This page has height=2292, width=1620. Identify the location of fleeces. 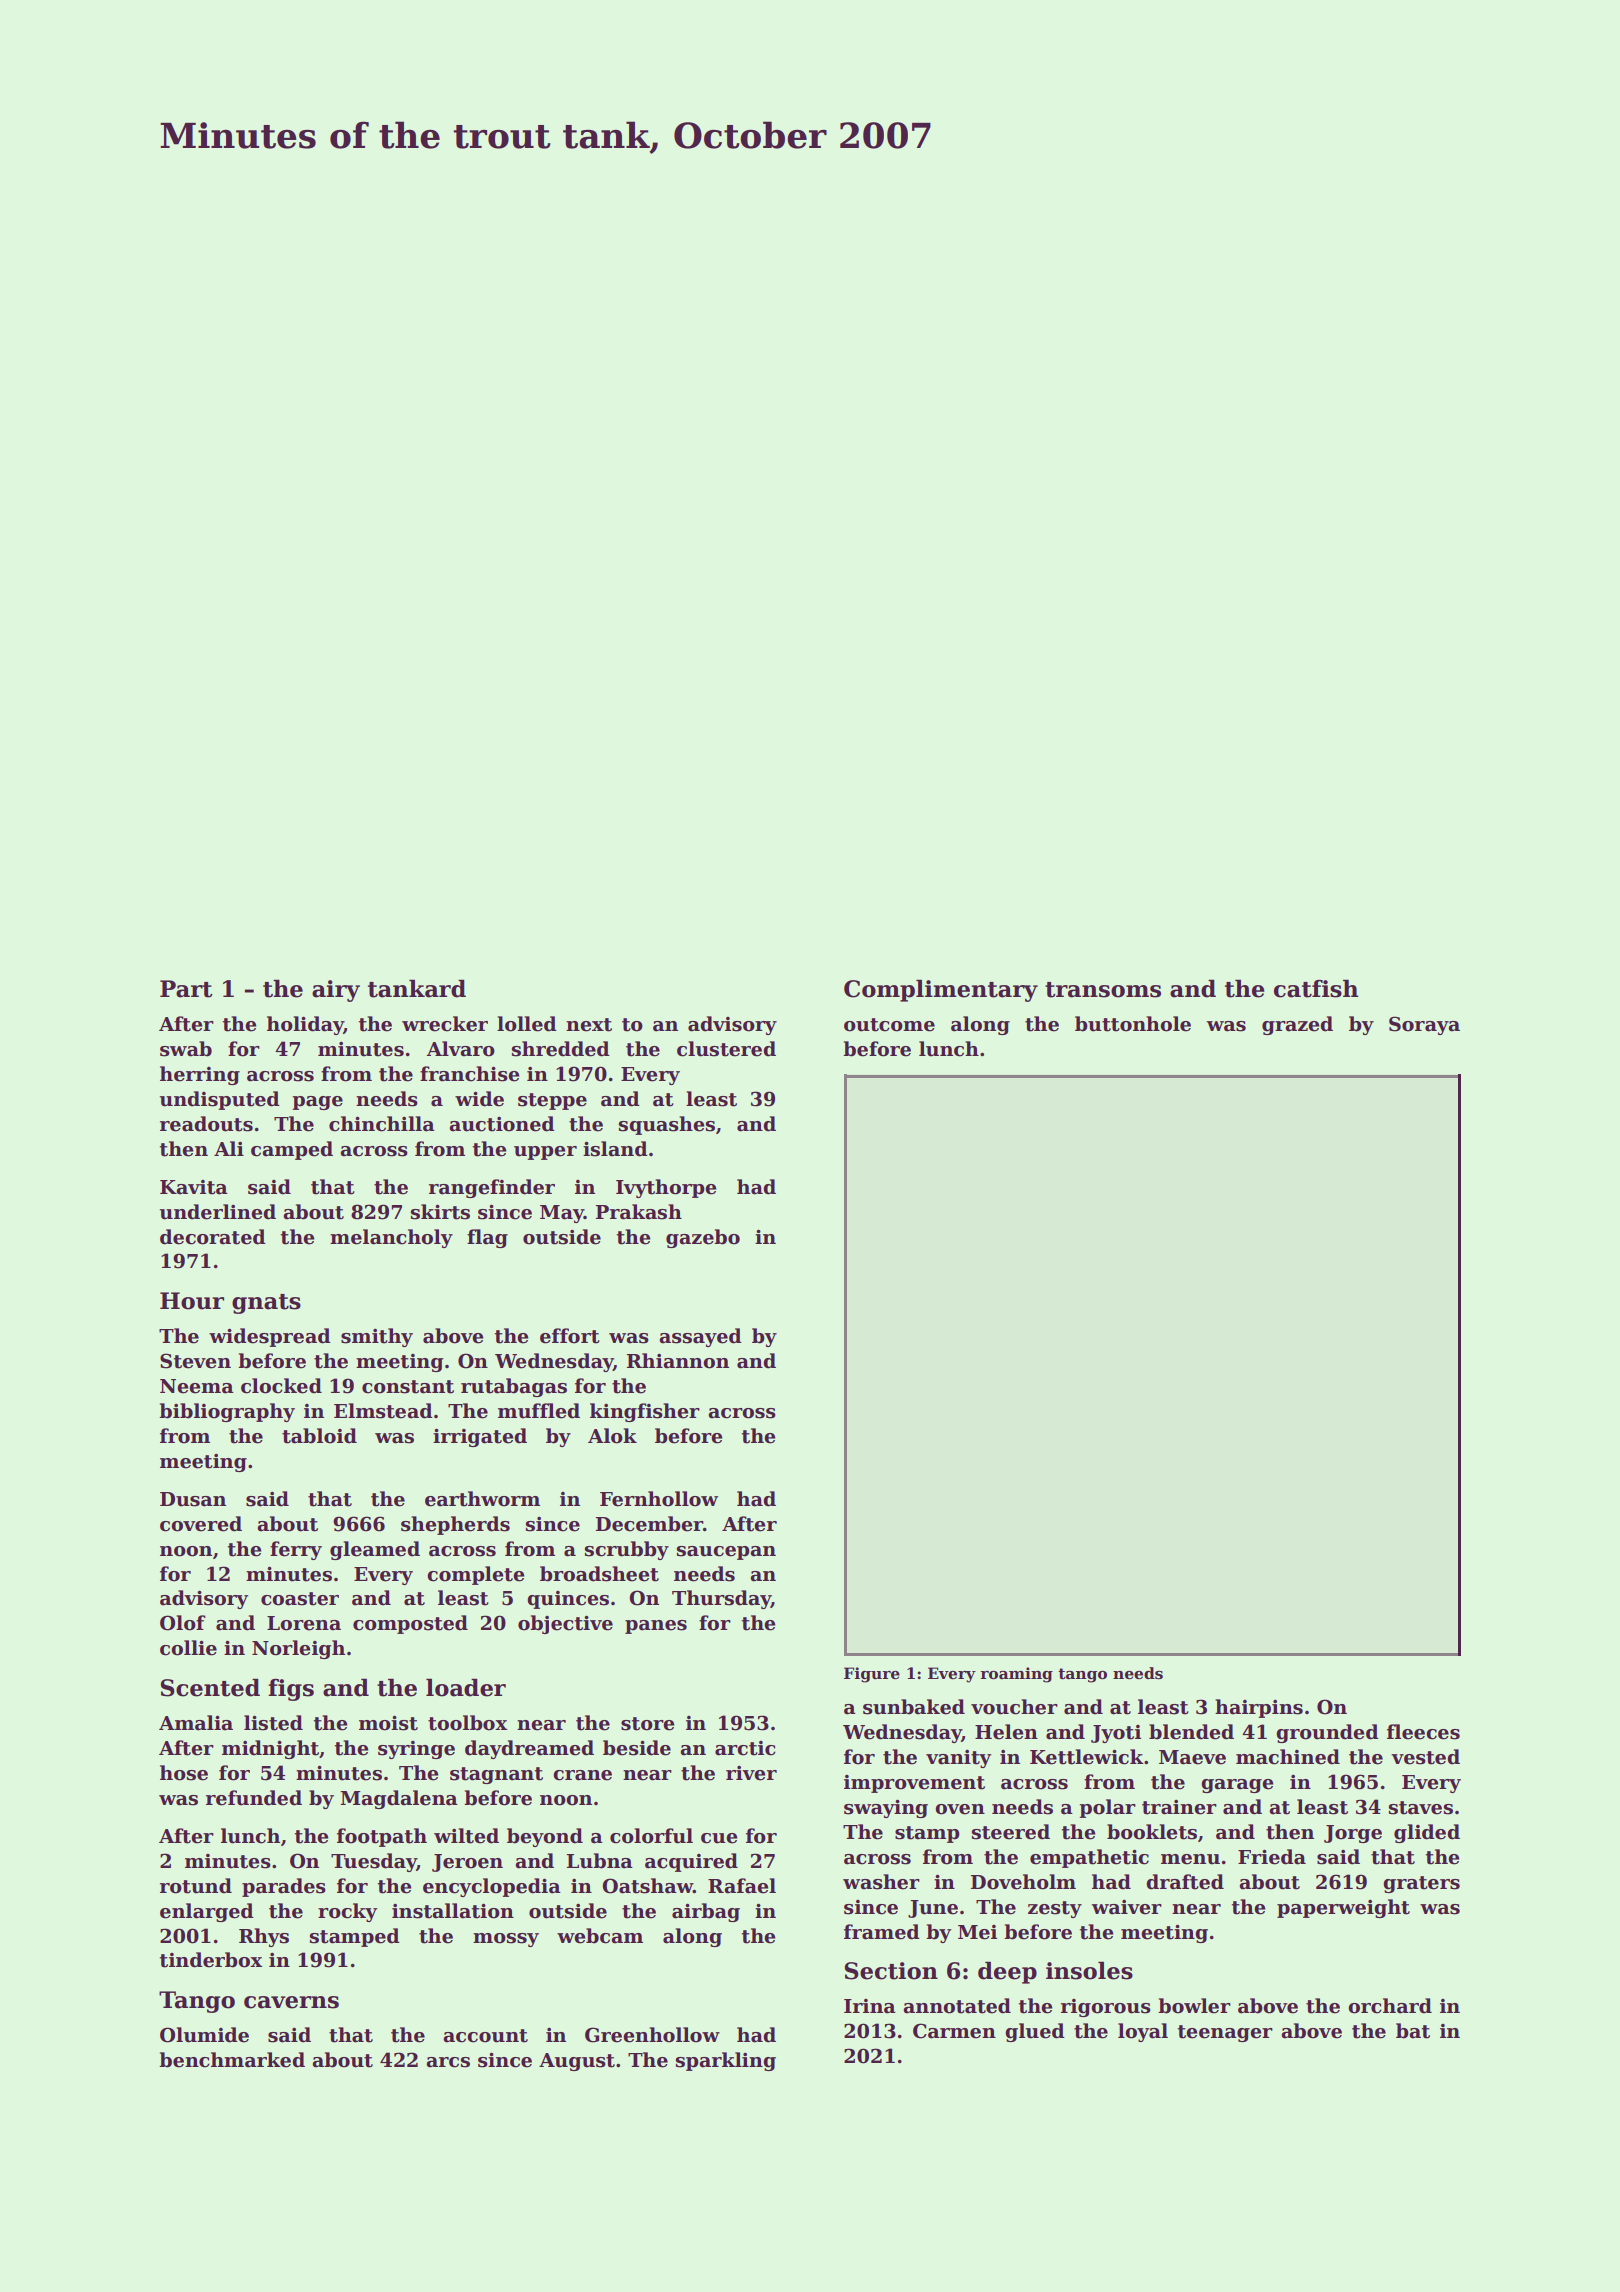
(1423, 1732).
